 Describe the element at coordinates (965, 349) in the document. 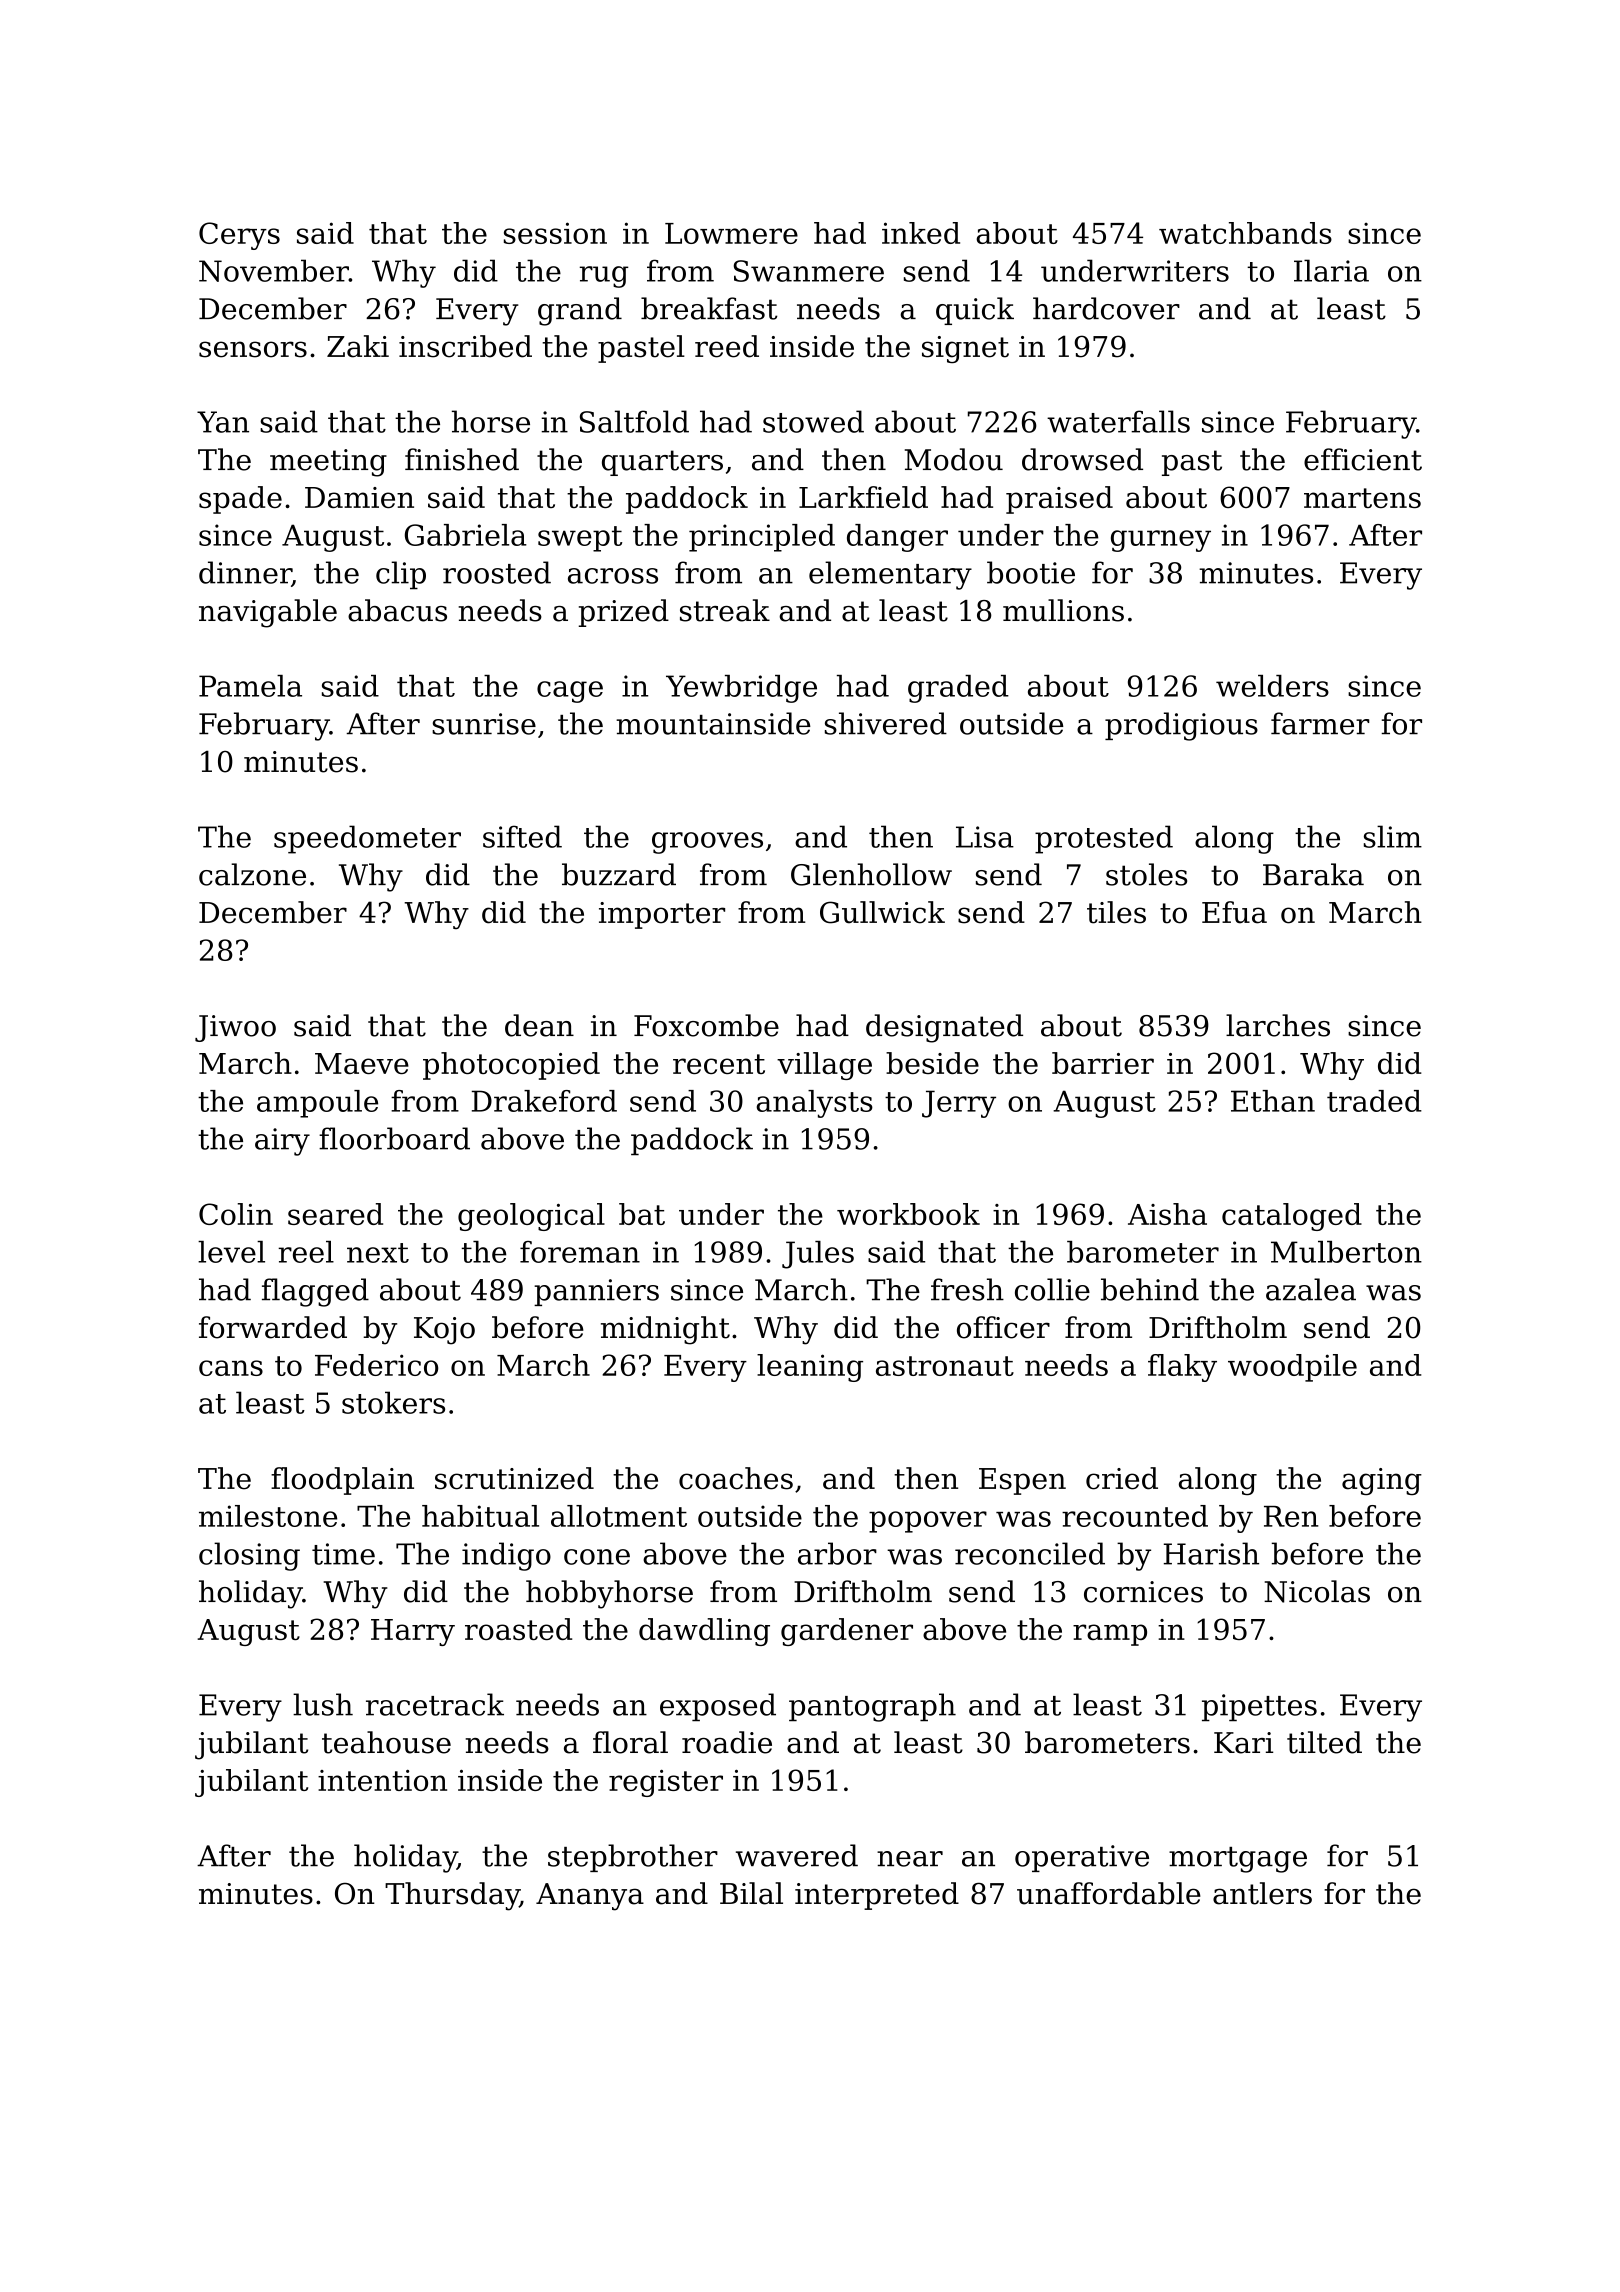

I see `signet` at that location.
